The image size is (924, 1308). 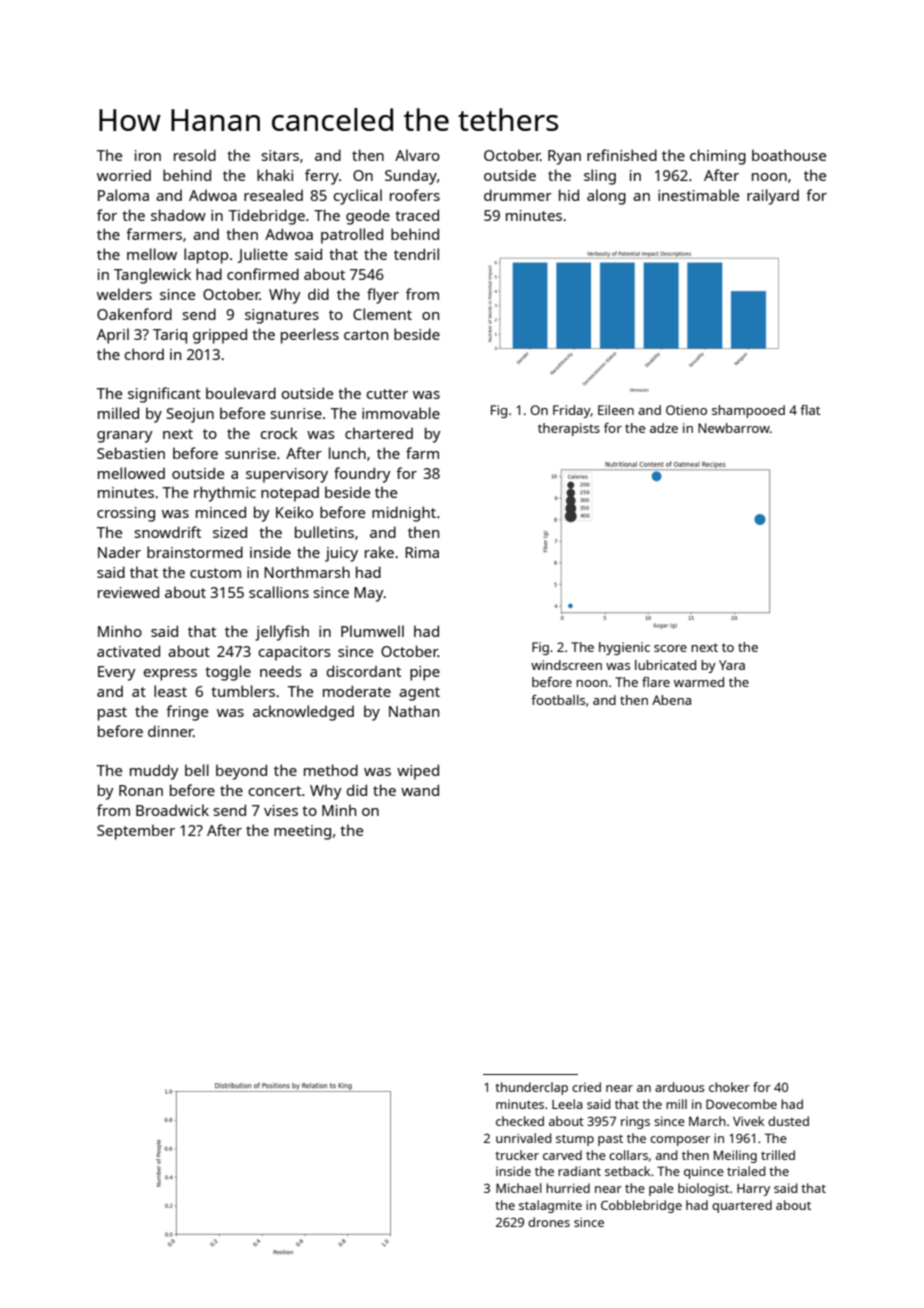 What do you see at coordinates (616, 410) in the document?
I see `Eileen` at bounding box center [616, 410].
